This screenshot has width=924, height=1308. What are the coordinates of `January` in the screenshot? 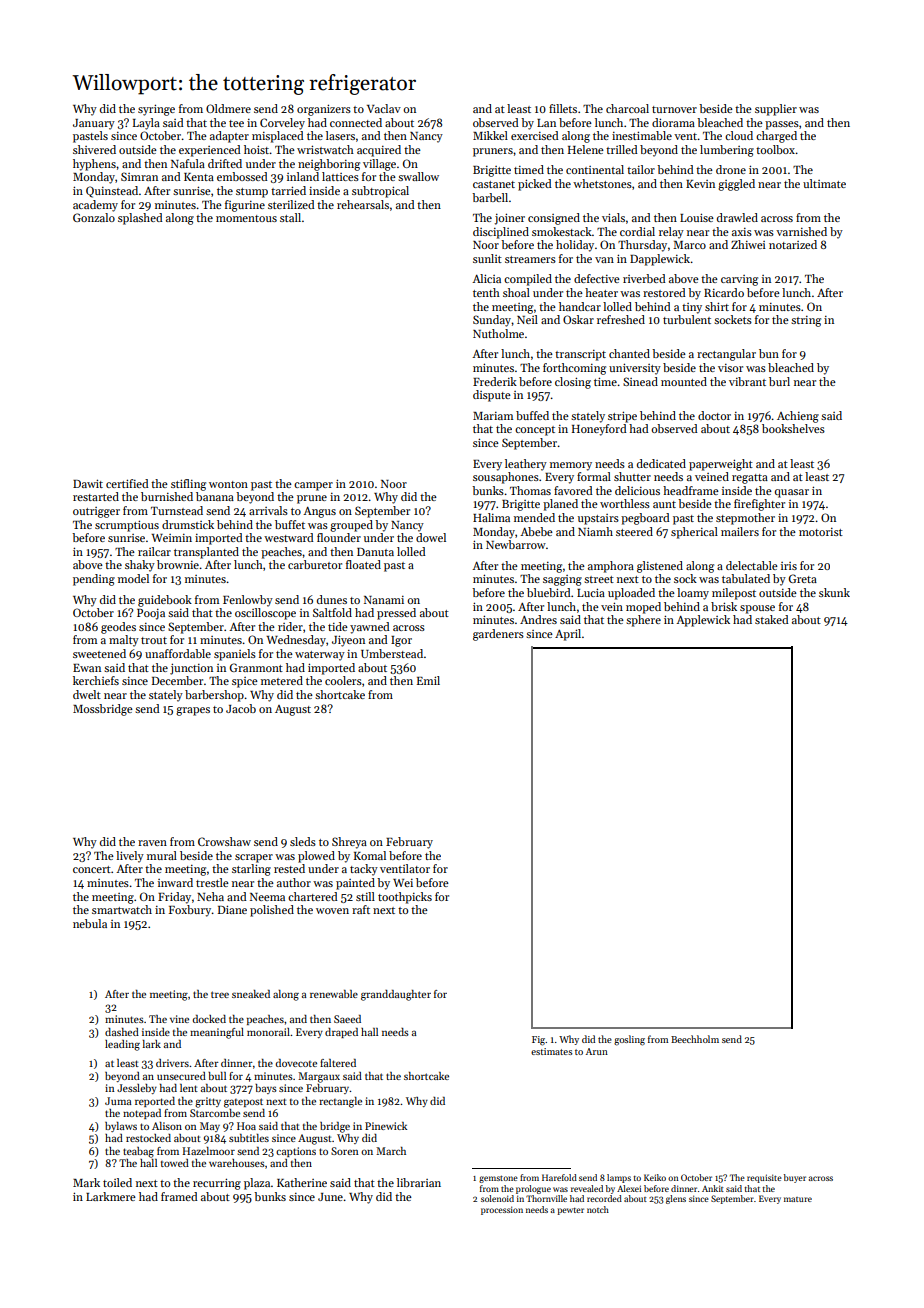 It's located at (94, 124).
